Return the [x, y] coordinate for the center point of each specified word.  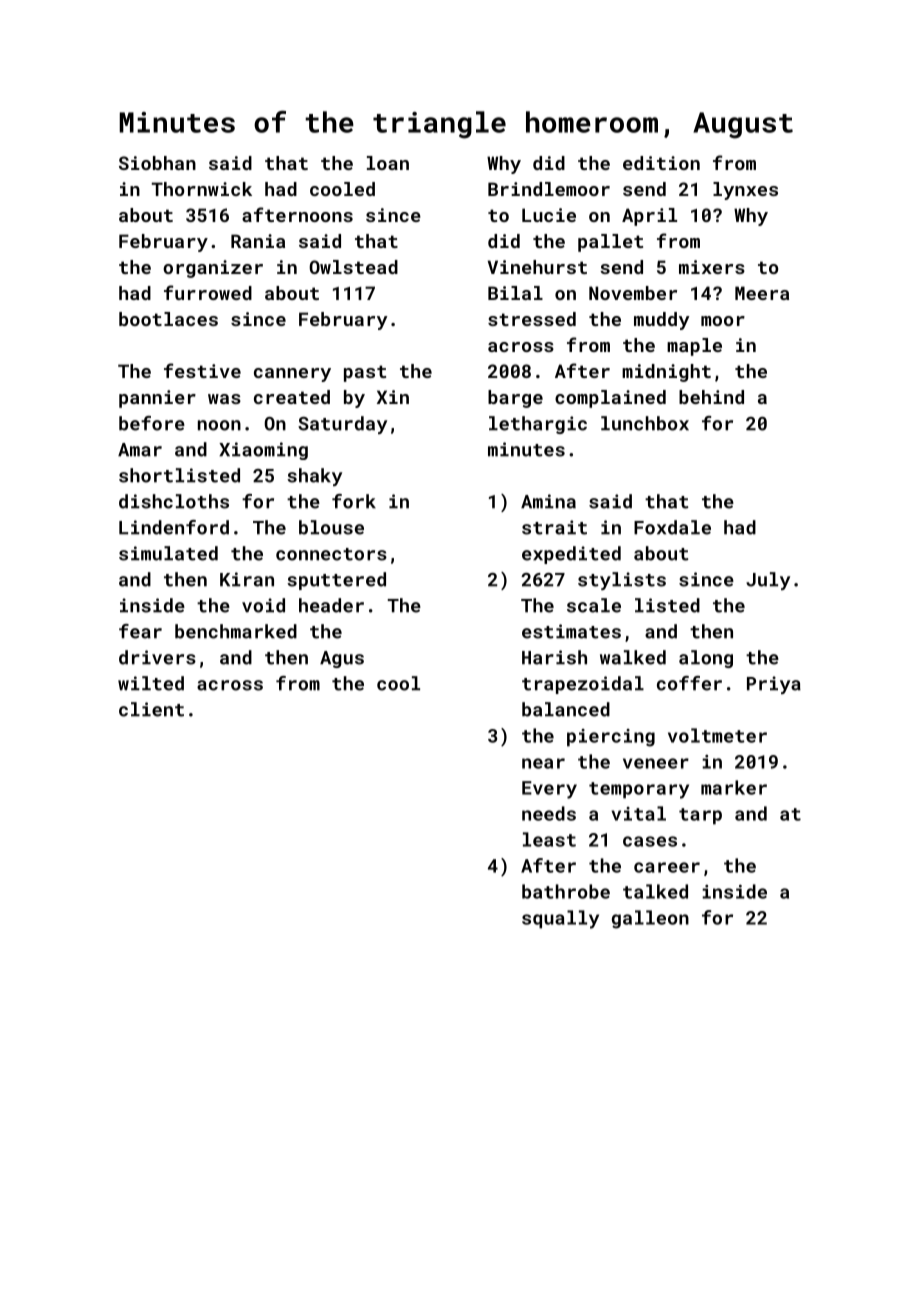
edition [661, 163]
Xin [393, 397]
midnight [666, 373]
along [706, 659]
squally [560, 919]
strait [554, 527]
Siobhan [157, 163]
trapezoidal [583, 685]
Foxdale [672, 527]
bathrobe [566, 891]
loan [388, 163]
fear [140, 631]
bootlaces [168, 319]
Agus [342, 659]
